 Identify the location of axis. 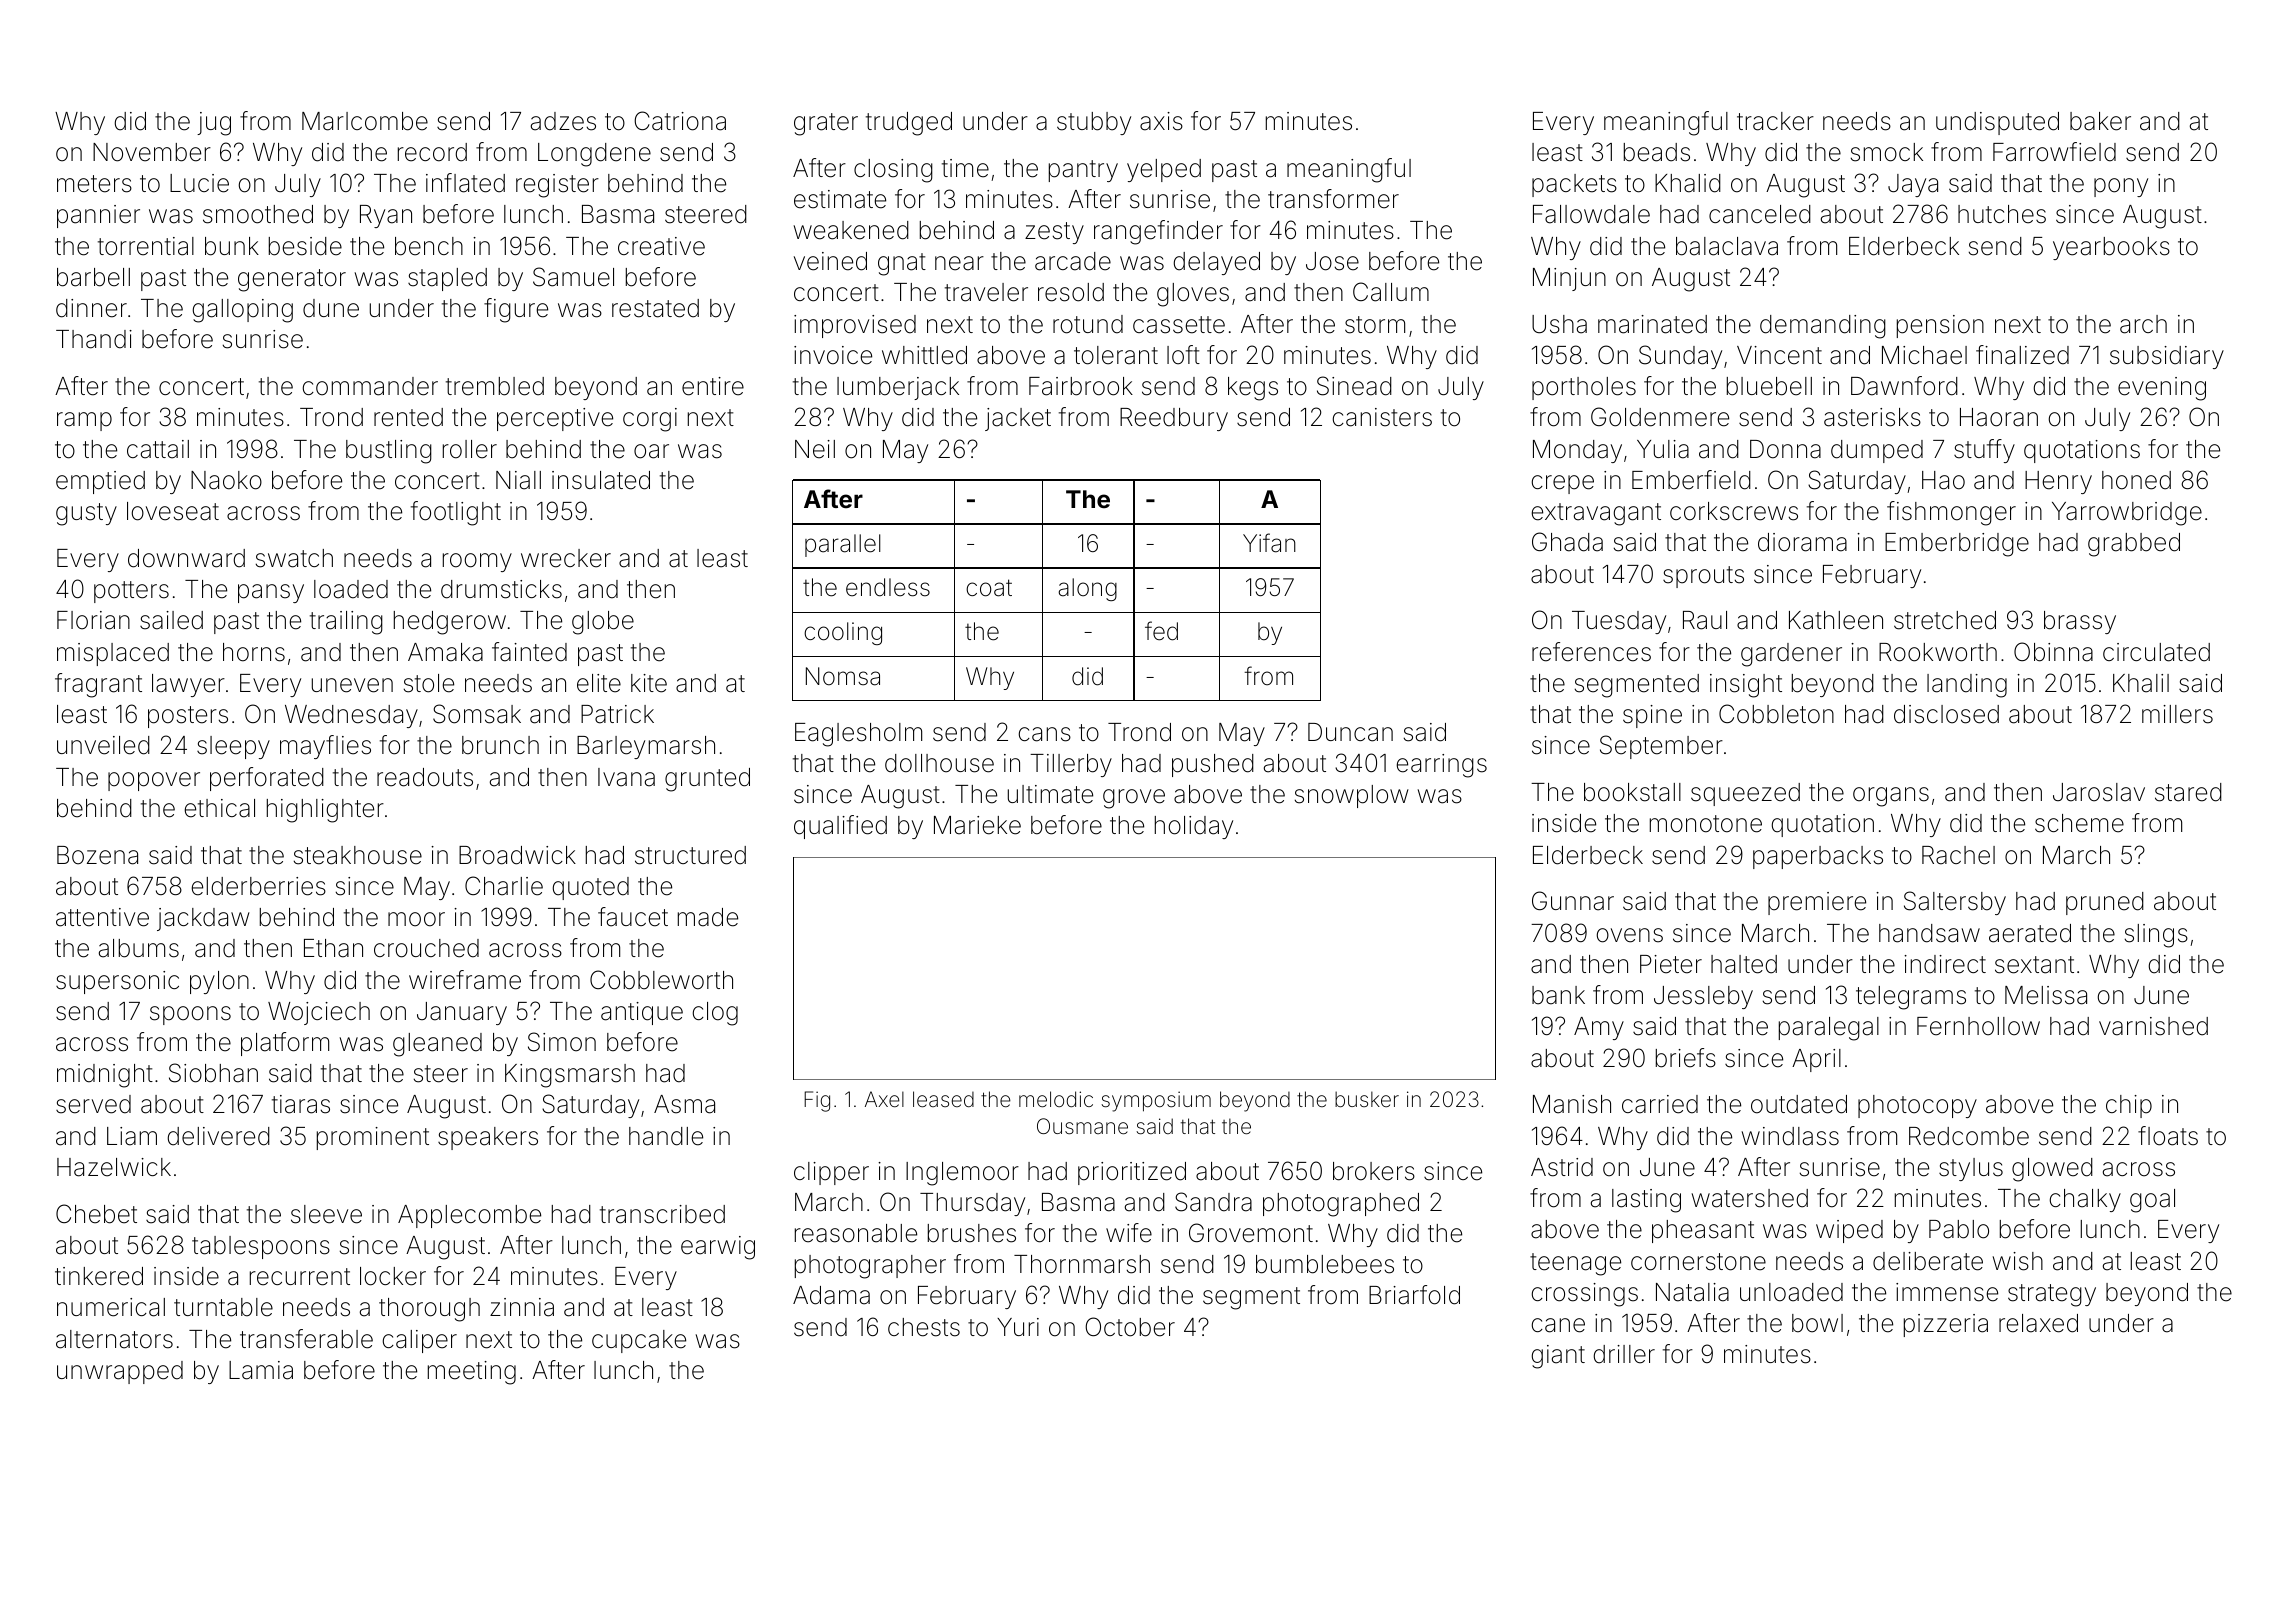
(1161, 121).
